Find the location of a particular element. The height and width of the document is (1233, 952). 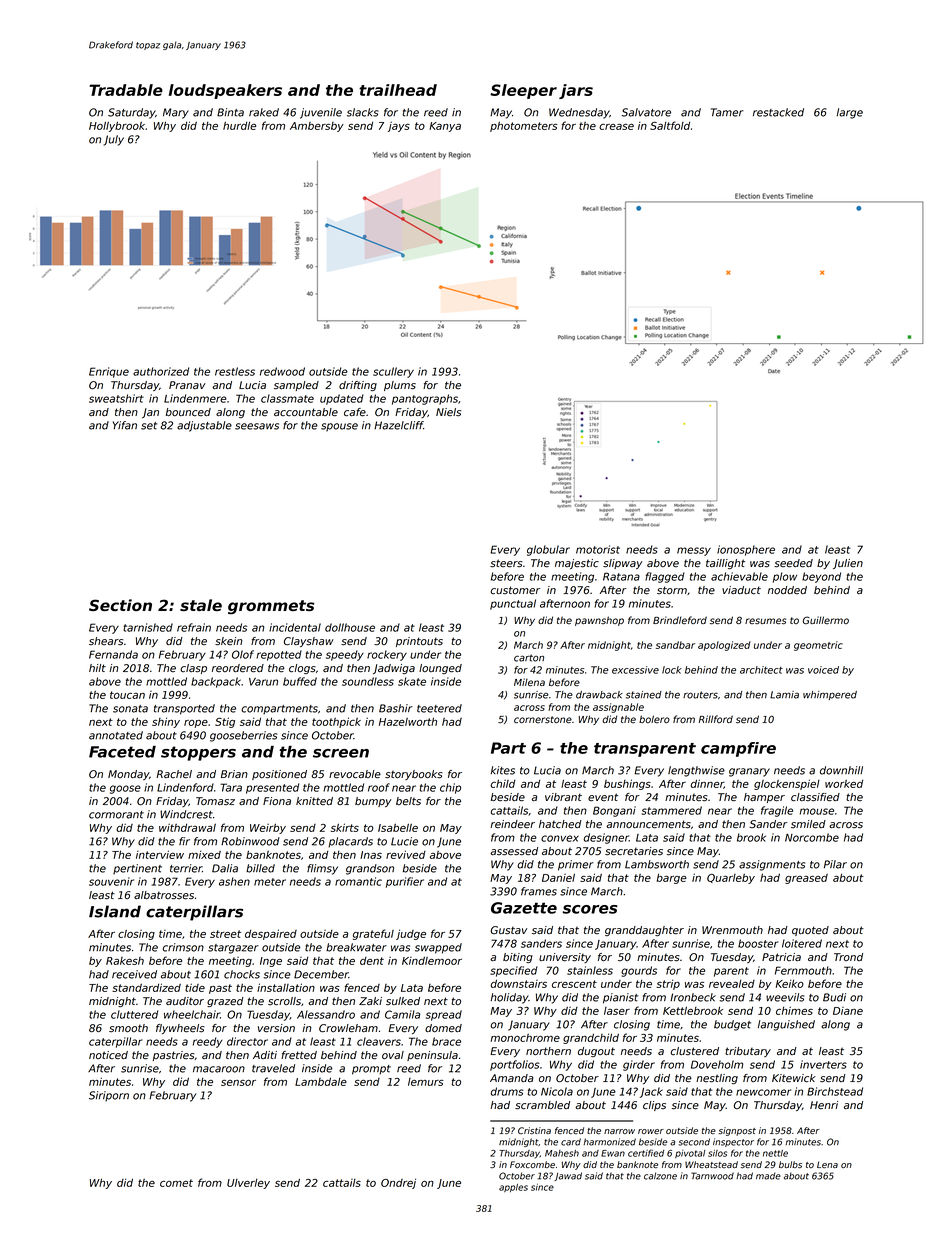

Enrique is located at coordinates (109, 372).
